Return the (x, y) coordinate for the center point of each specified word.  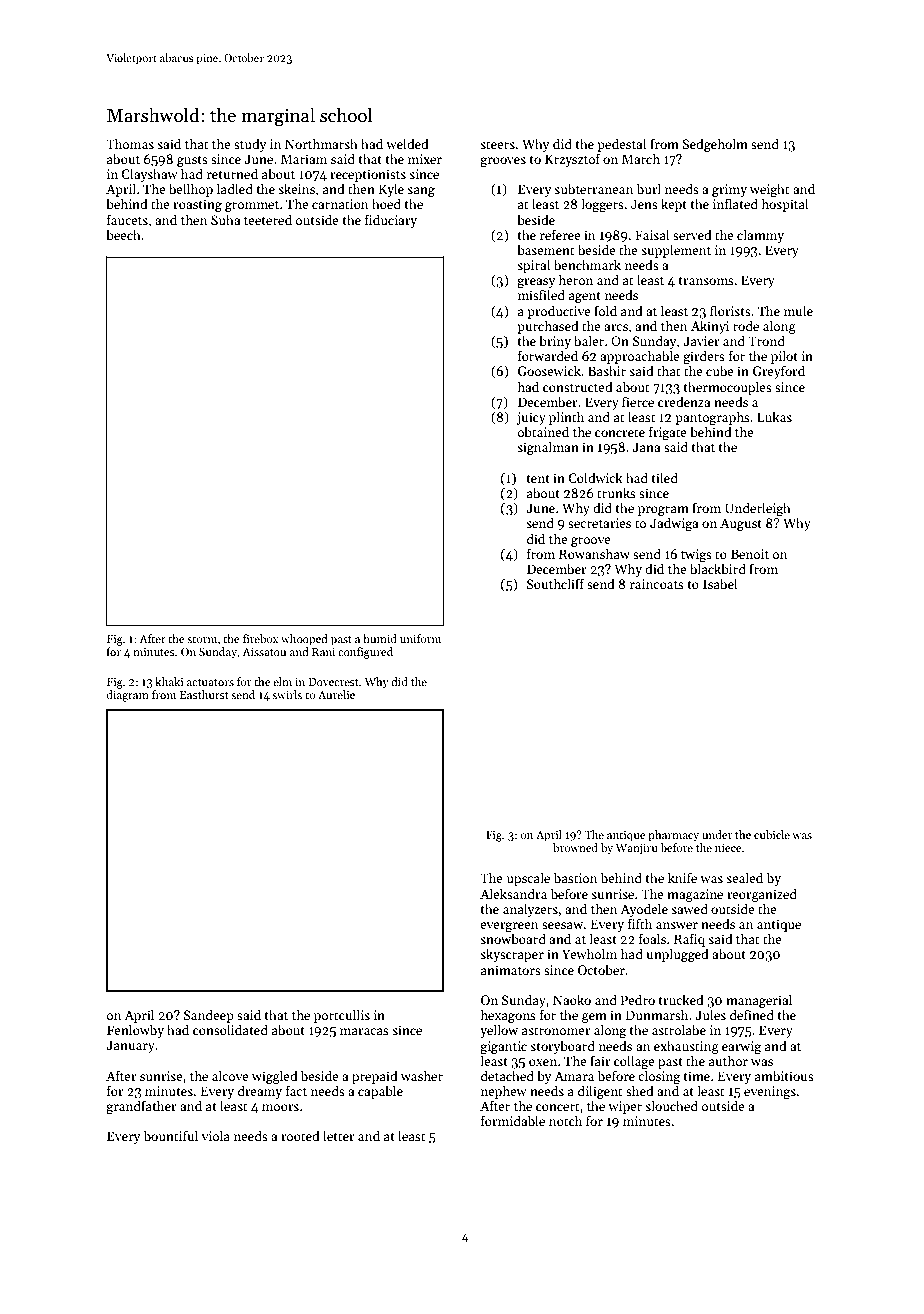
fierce (638, 401)
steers (497, 145)
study (250, 145)
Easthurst (204, 694)
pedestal (622, 145)
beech (123, 234)
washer (422, 1075)
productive (559, 312)
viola (215, 1135)
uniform (420, 638)
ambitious (784, 1075)
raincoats (657, 584)
